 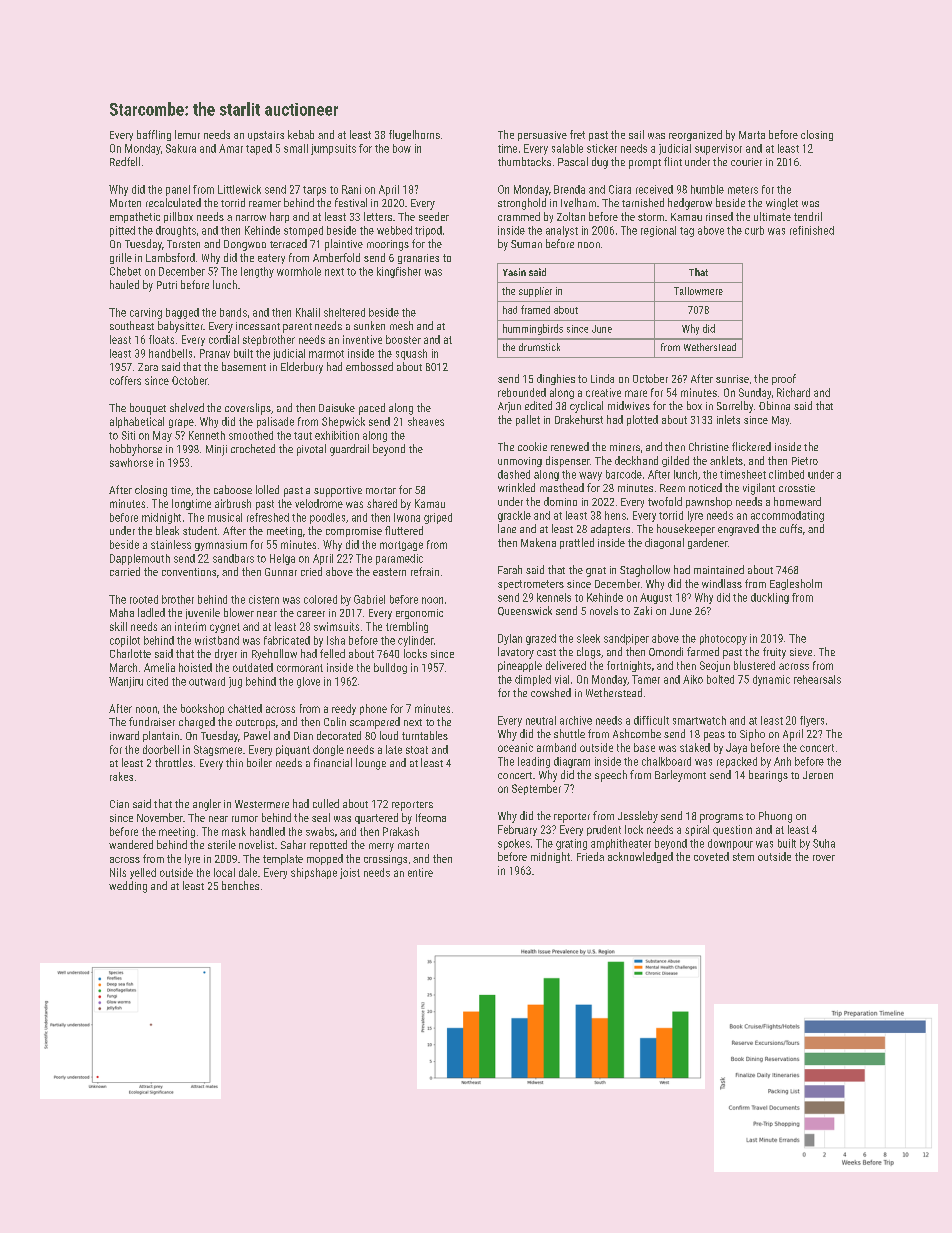 I want to click on kebab, so click(x=301, y=134).
